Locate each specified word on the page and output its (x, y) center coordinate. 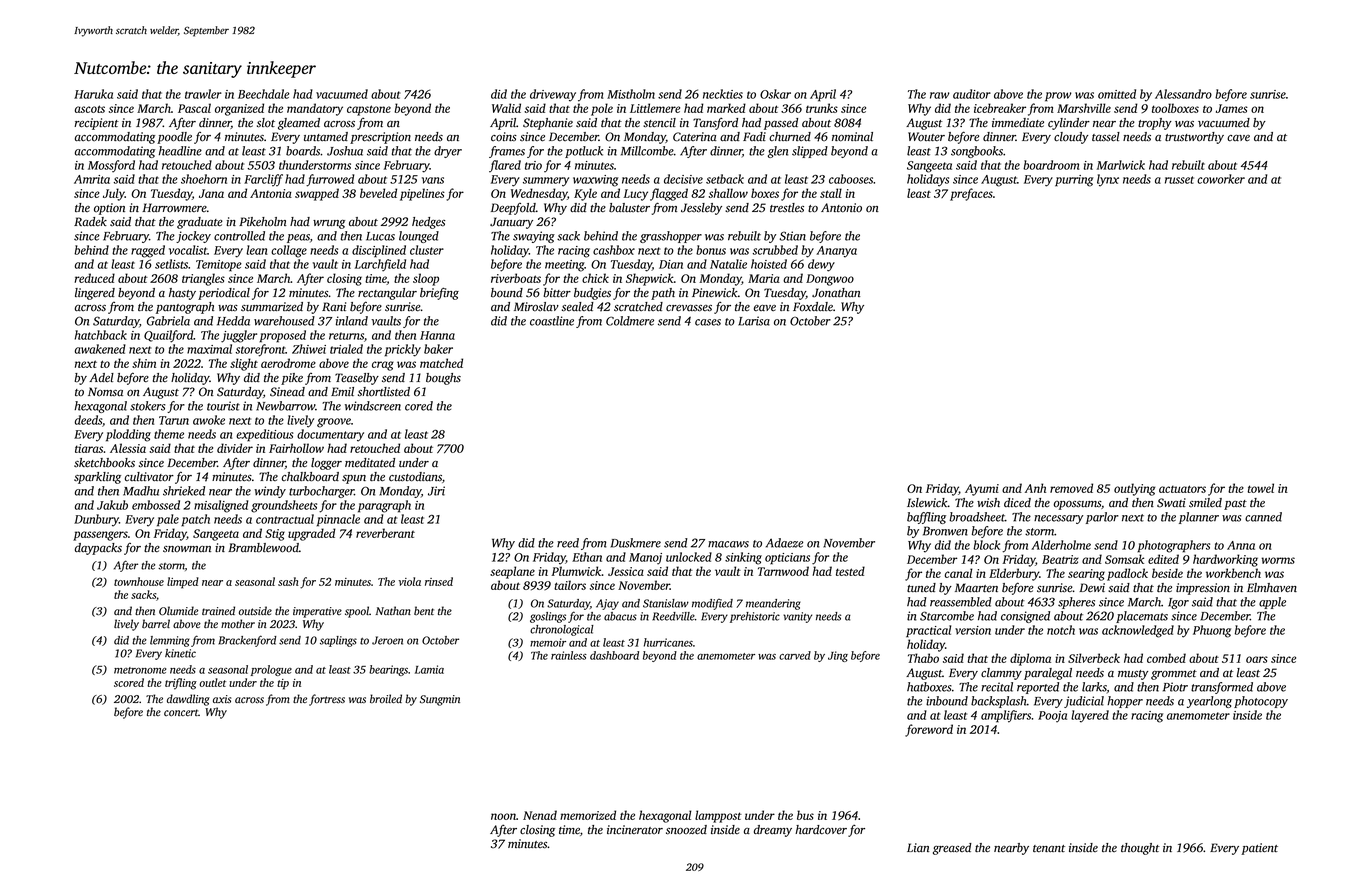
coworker (1221, 179)
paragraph (384, 506)
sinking (743, 558)
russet (1179, 180)
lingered (95, 294)
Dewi (1092, 587)
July (114, 194)
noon (503, 816)
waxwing (595, 181)
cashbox (614, 250)
